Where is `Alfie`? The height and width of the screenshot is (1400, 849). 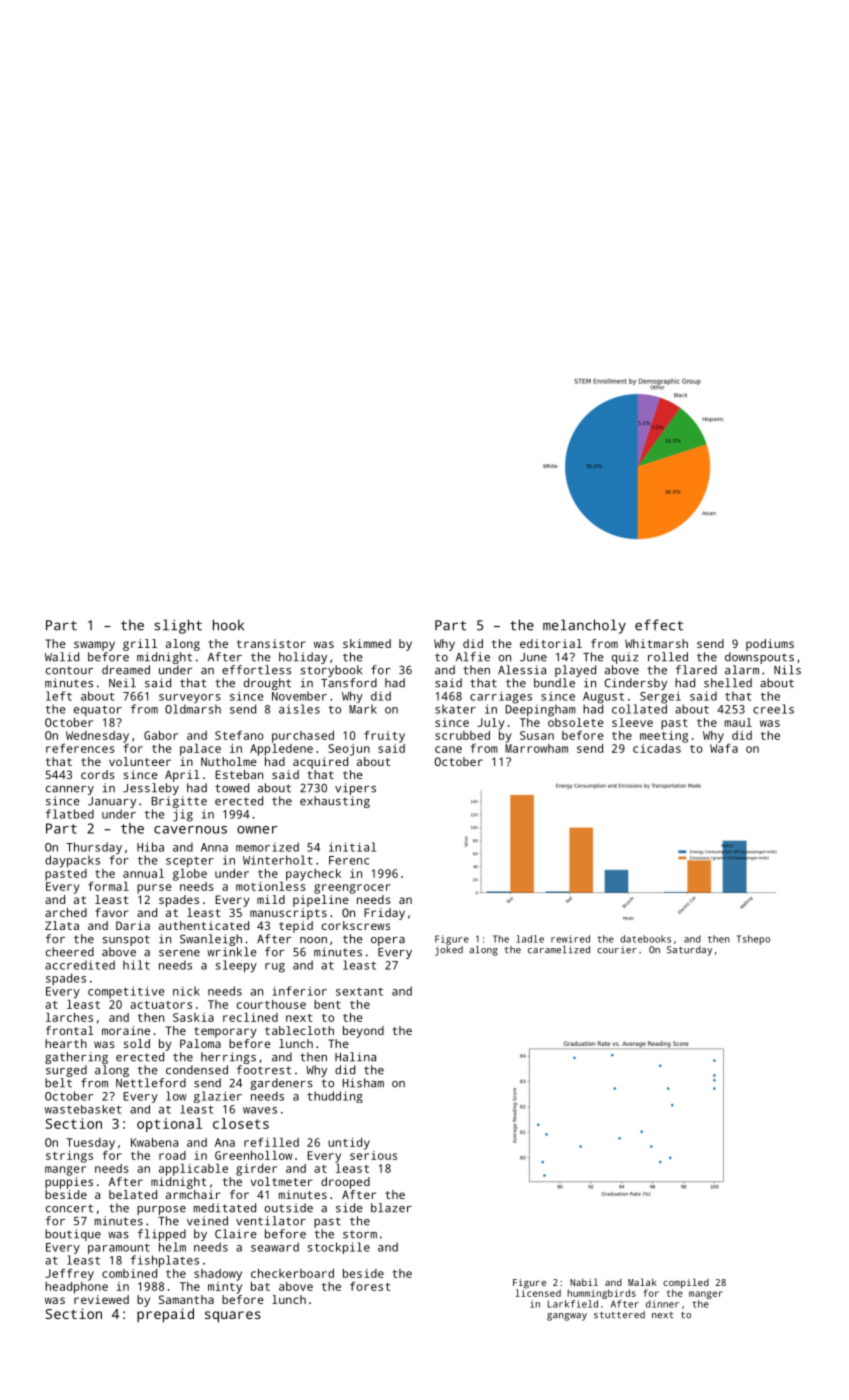 Alfie is located at coordinates (473, 657).
